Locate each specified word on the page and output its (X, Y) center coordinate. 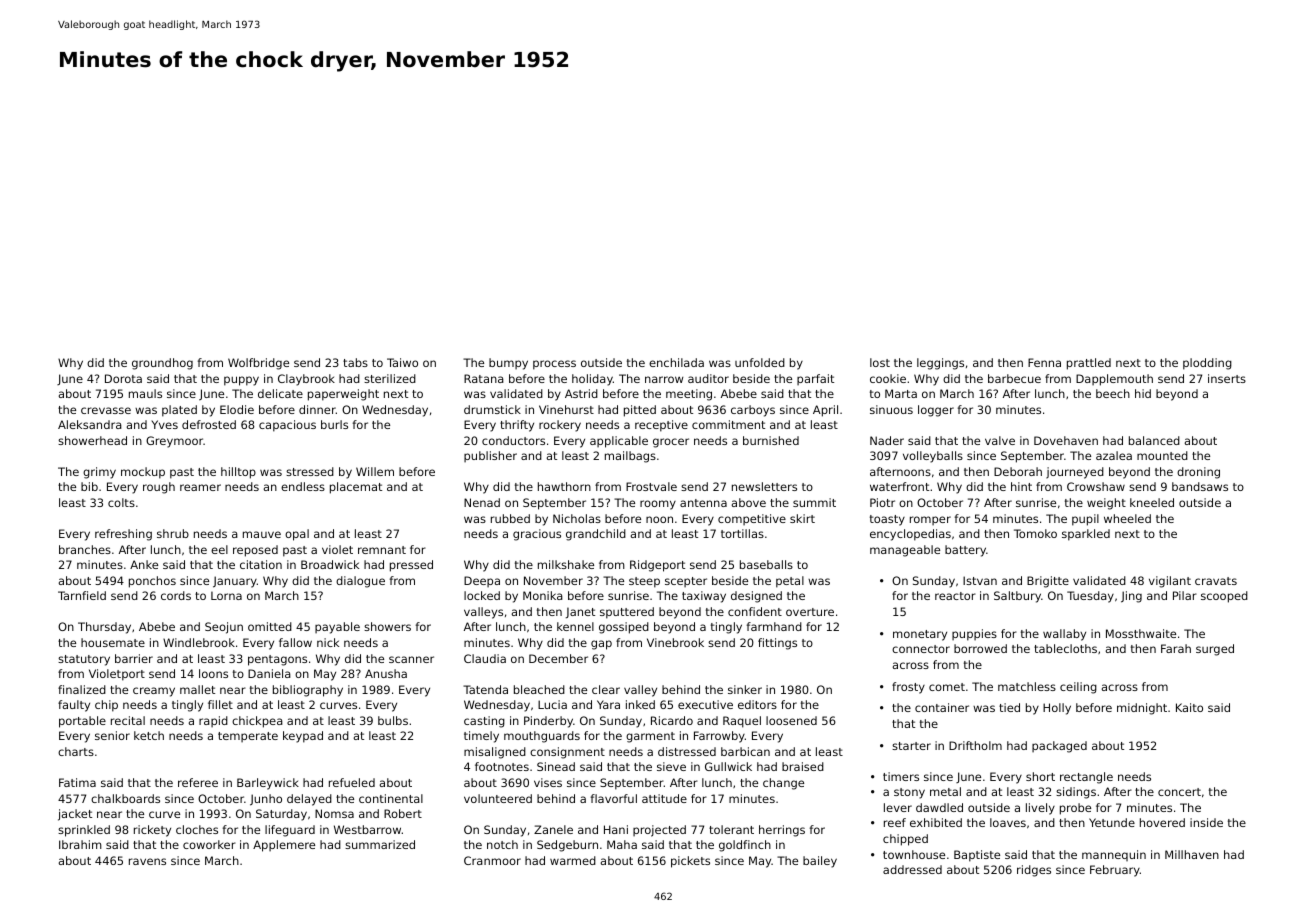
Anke (144, 564)
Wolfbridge (258, 364)
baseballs (766, 564)
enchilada (676, 362)
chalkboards (125, 798)
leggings (940, 364)
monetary (920, 635)
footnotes (502, 766)
